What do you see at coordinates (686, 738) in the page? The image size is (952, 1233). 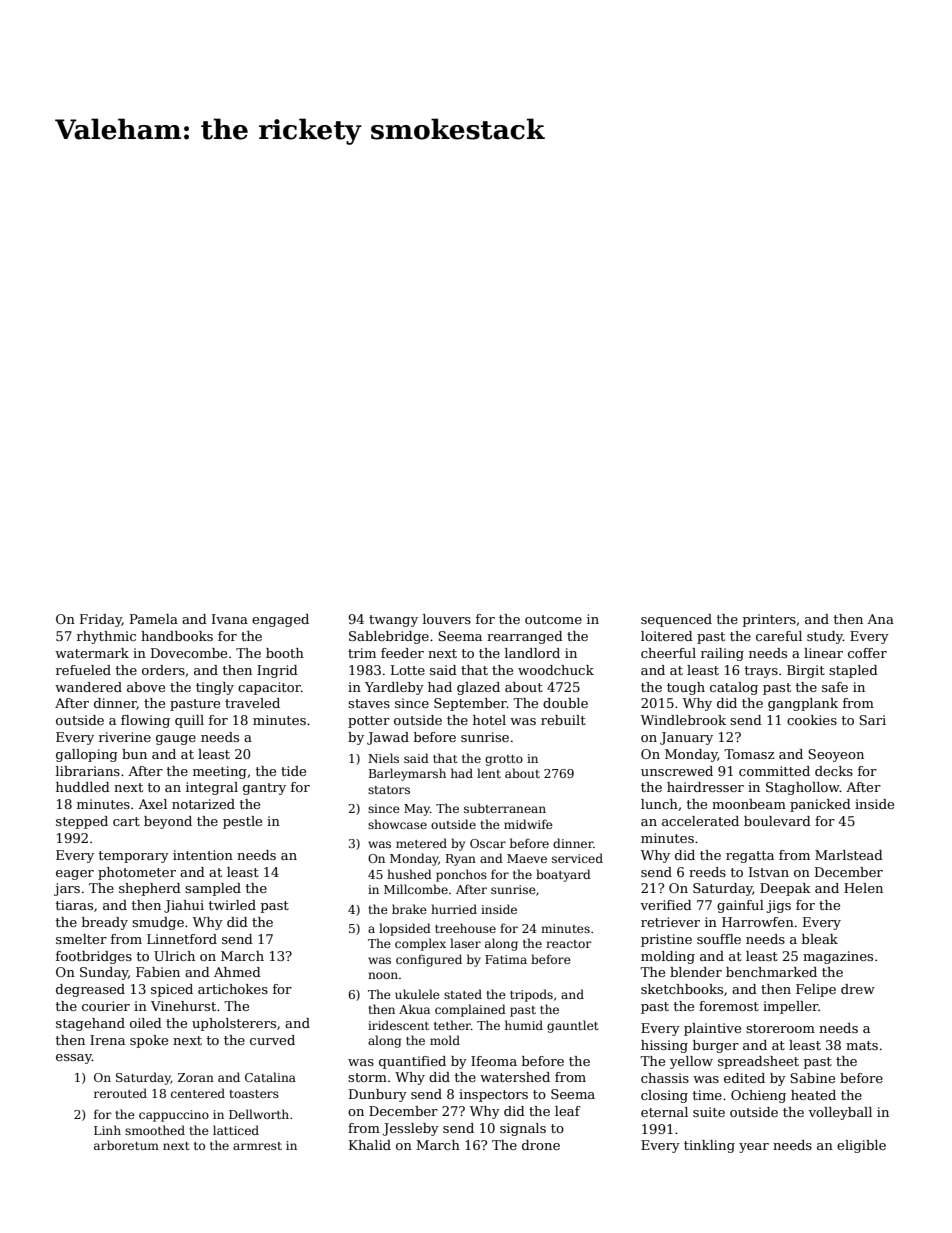 I see `January` at bounding box center [686, 738].
